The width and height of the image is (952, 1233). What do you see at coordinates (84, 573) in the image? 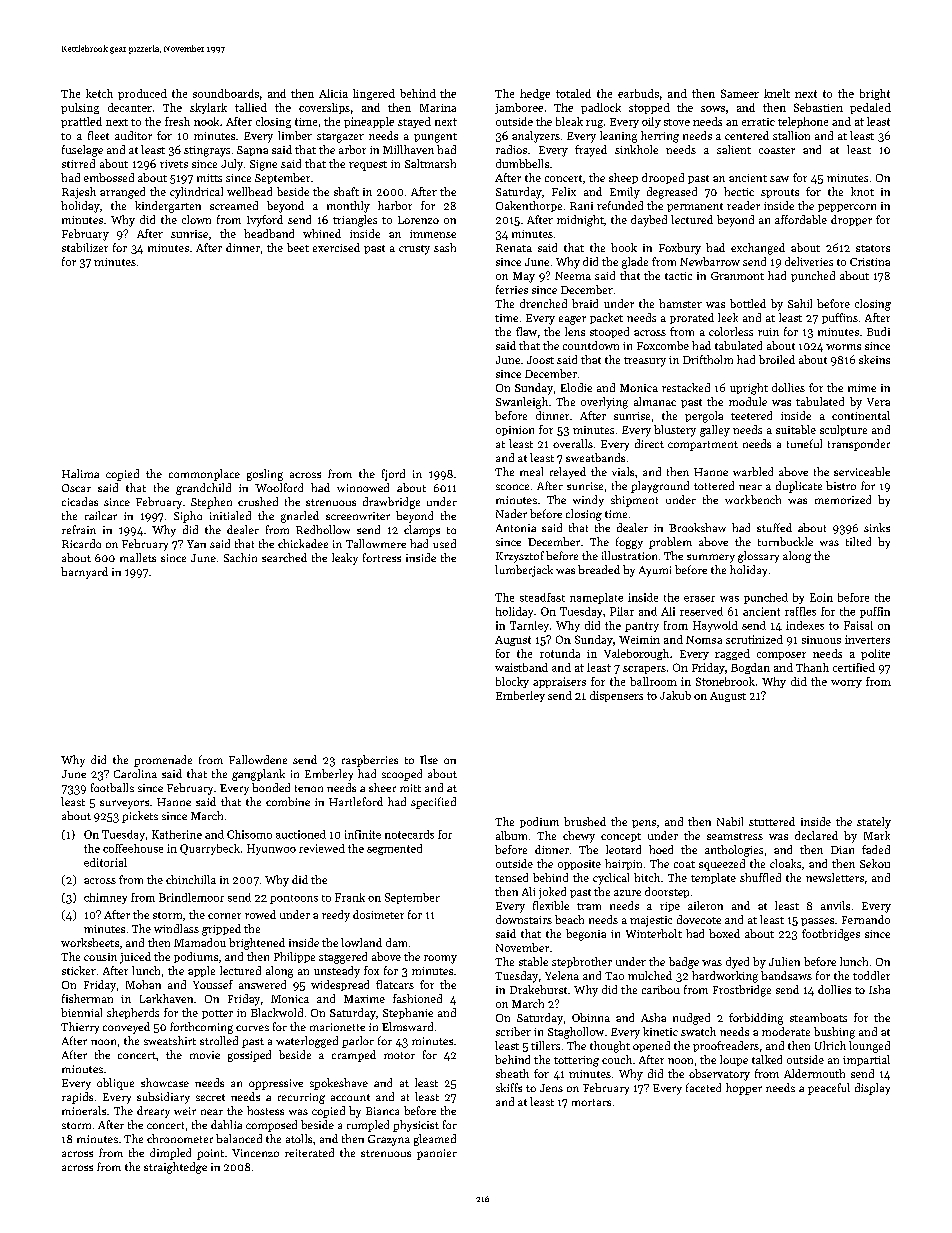
I see `barnyard` at bounding box center [84, 573].
